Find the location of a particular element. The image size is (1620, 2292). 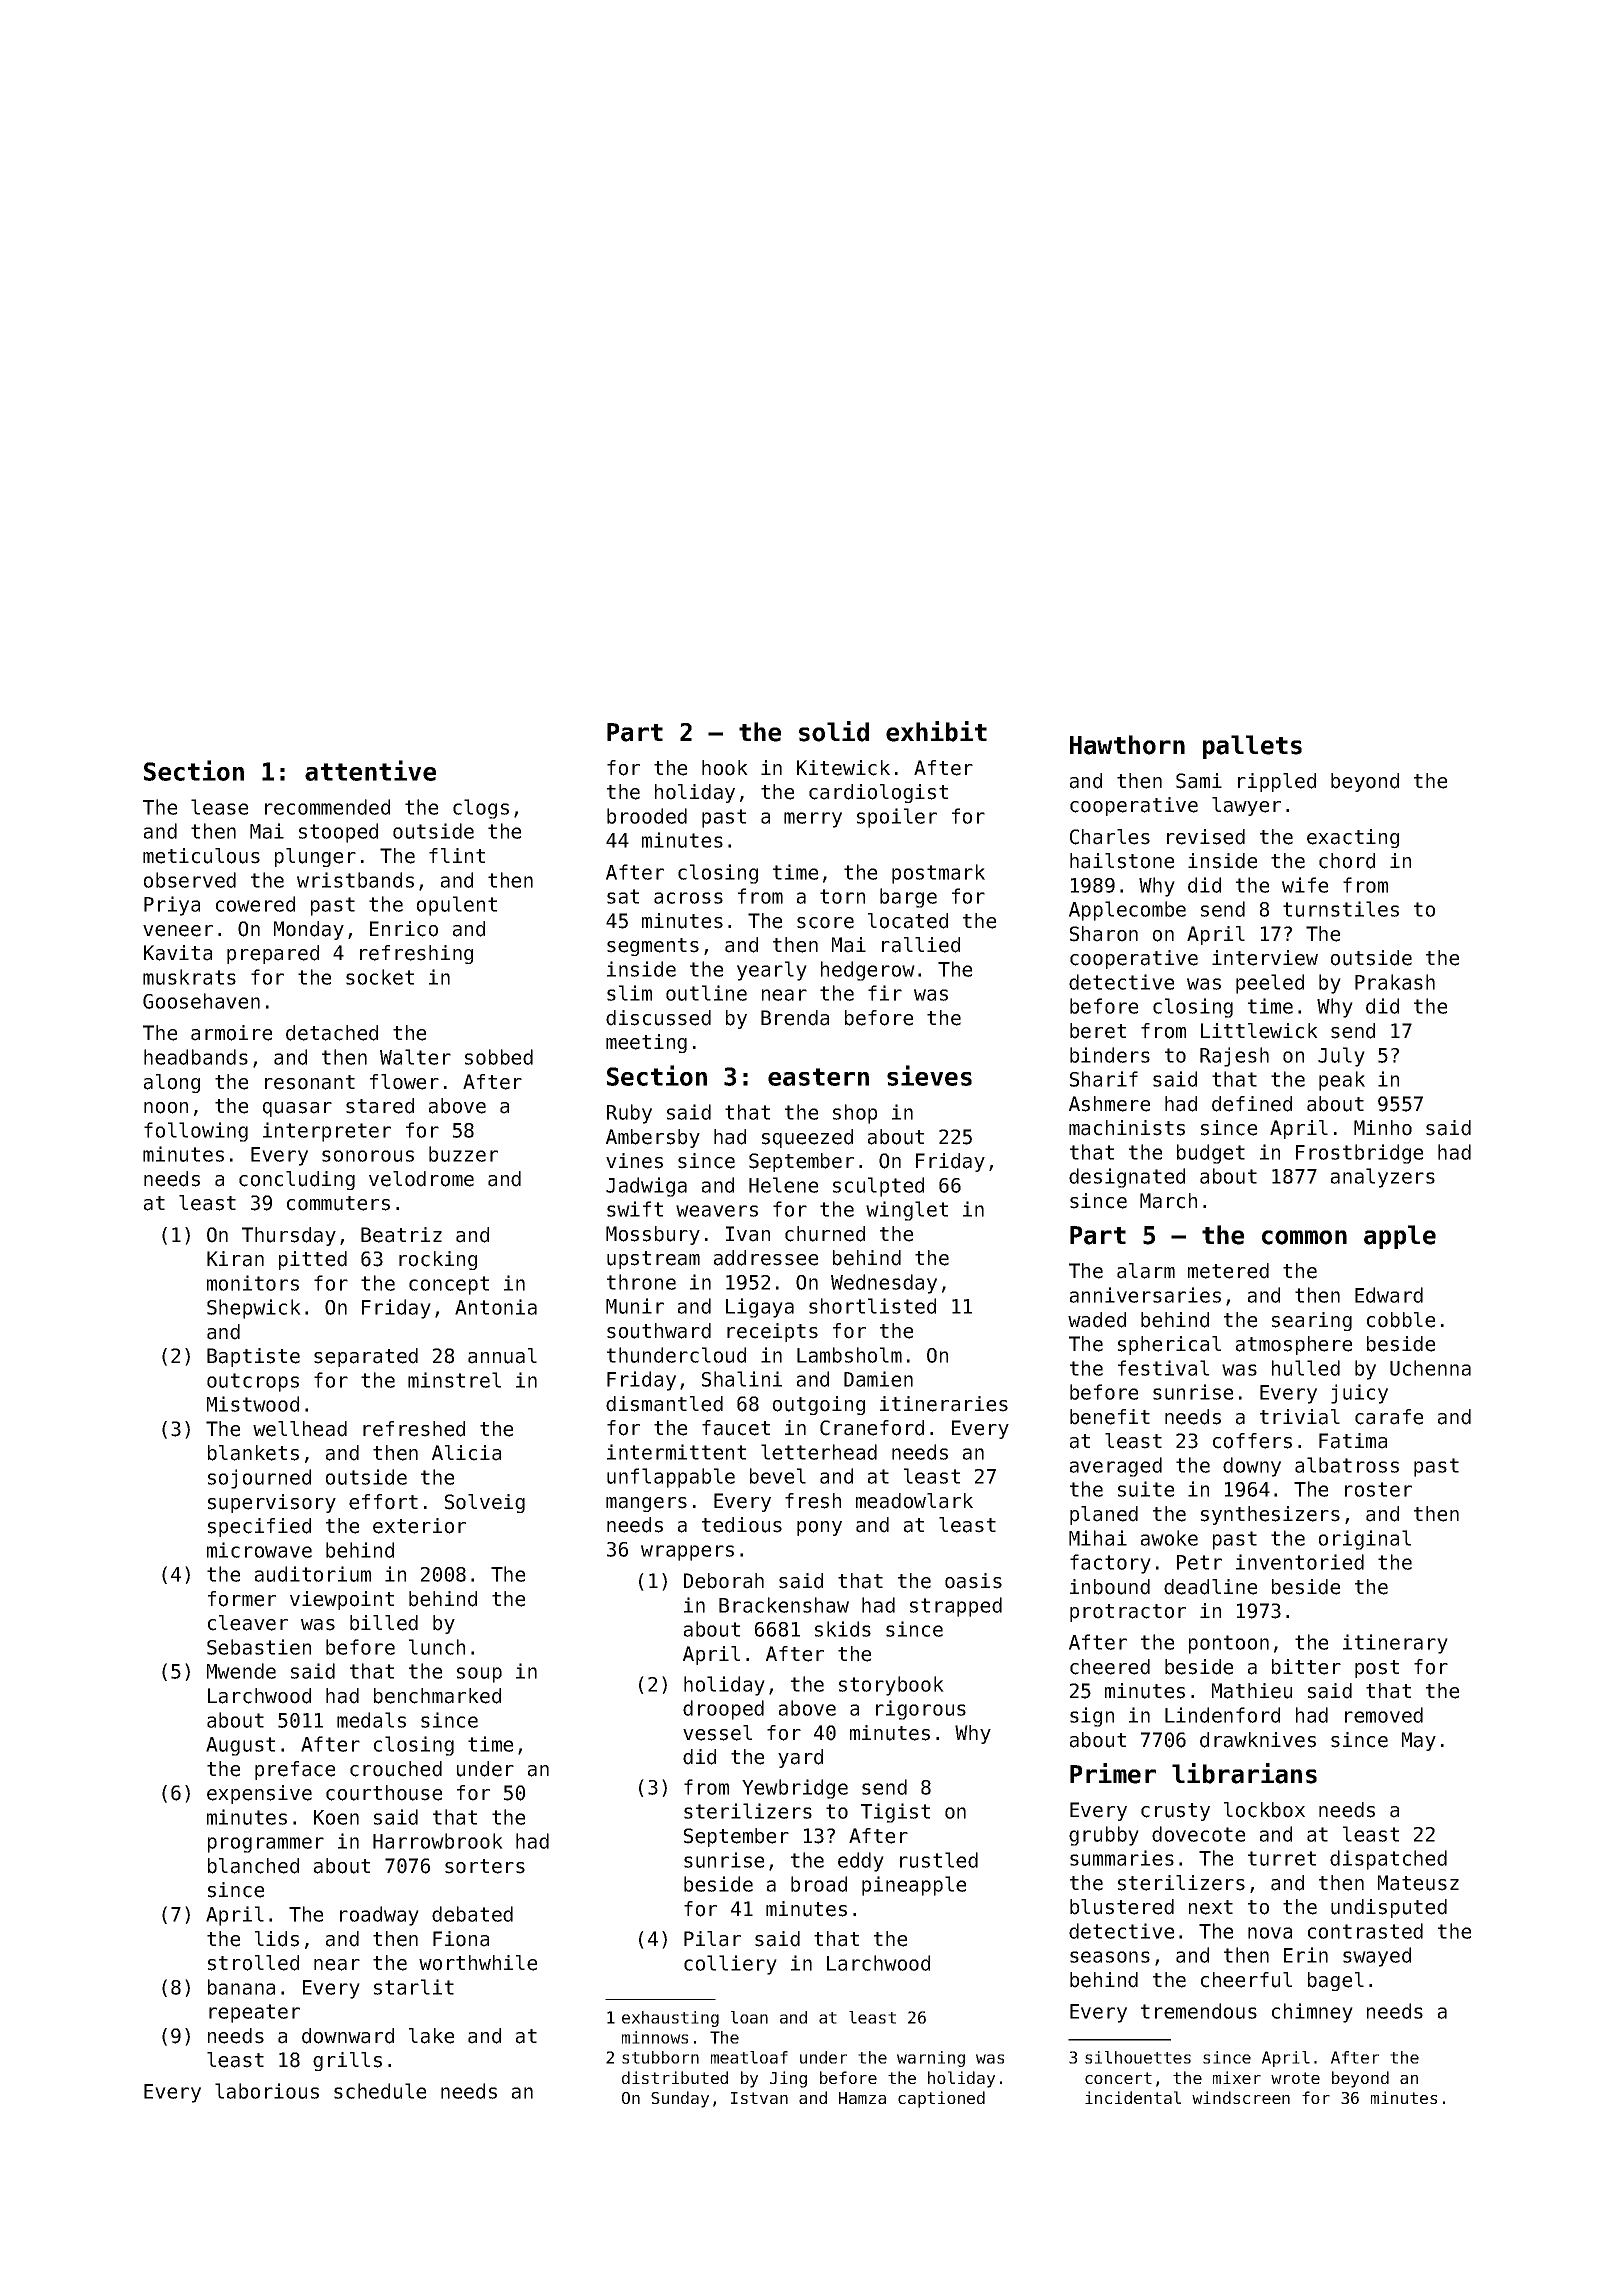

following is located at coordinates (196, 1132).
